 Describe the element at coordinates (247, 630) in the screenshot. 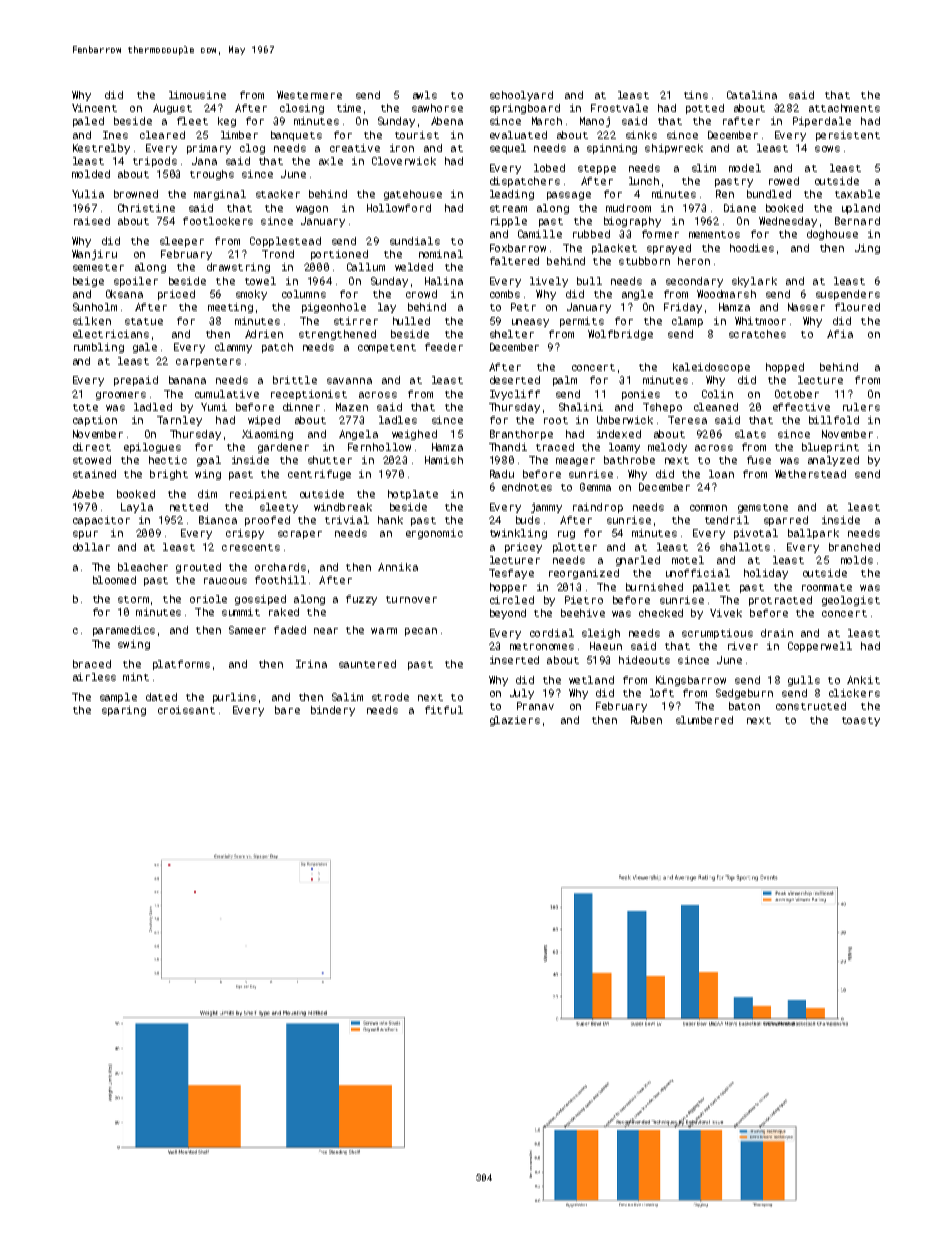

I see `Sameer` at that location.
